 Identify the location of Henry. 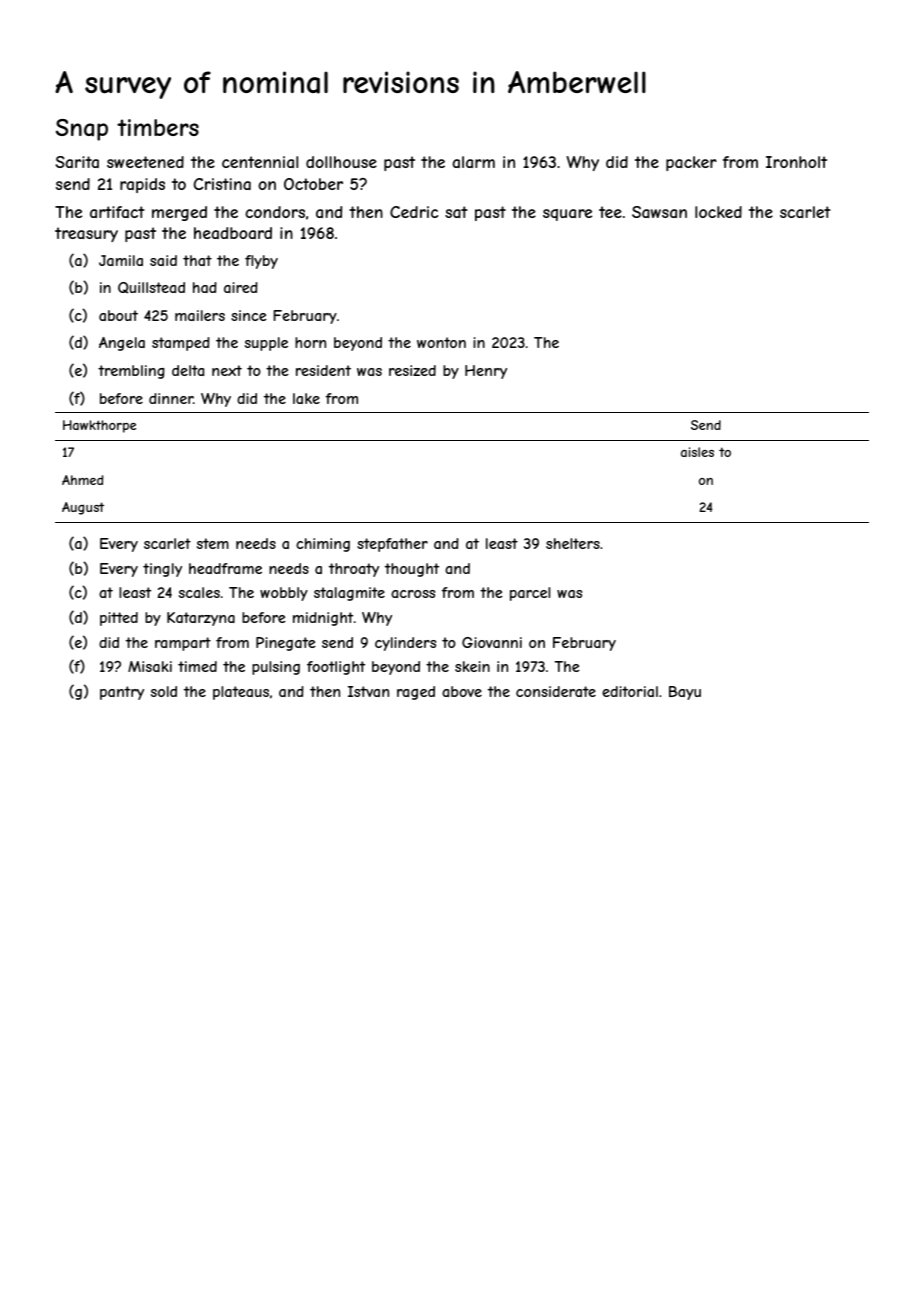
(486, 372).
